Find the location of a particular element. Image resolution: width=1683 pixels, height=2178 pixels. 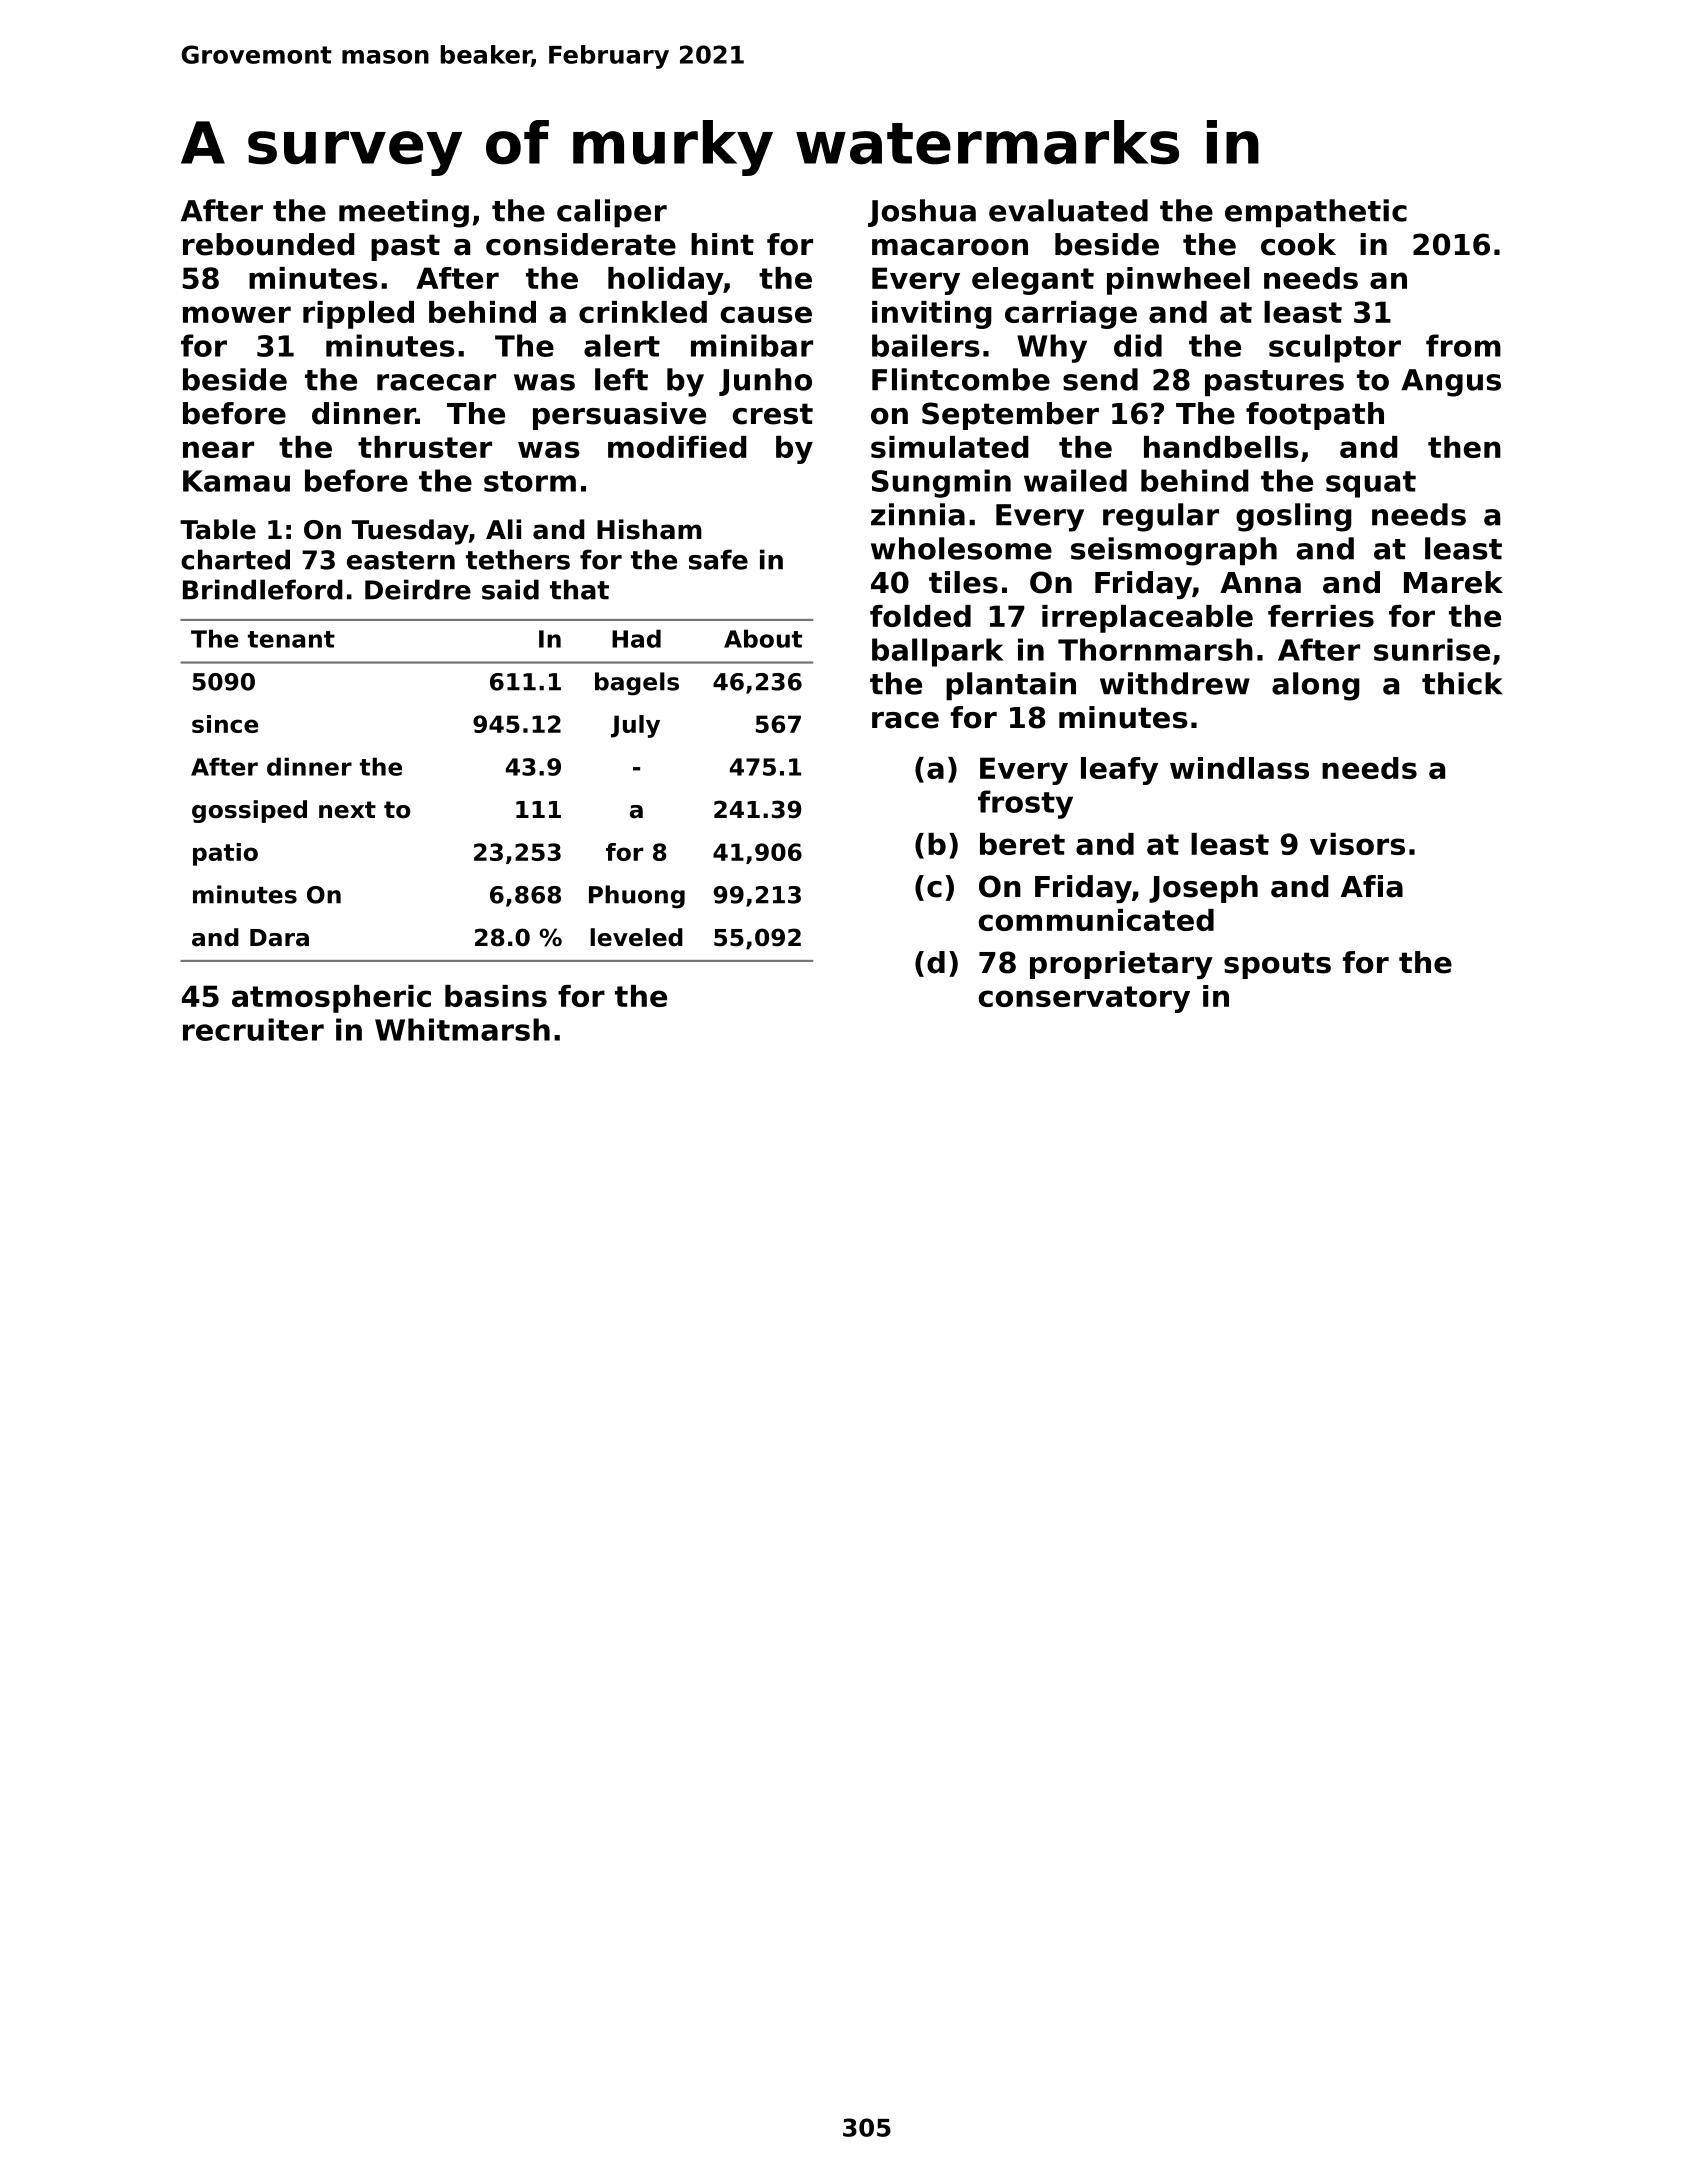

windlass is located at coordinates (1239, 768).
